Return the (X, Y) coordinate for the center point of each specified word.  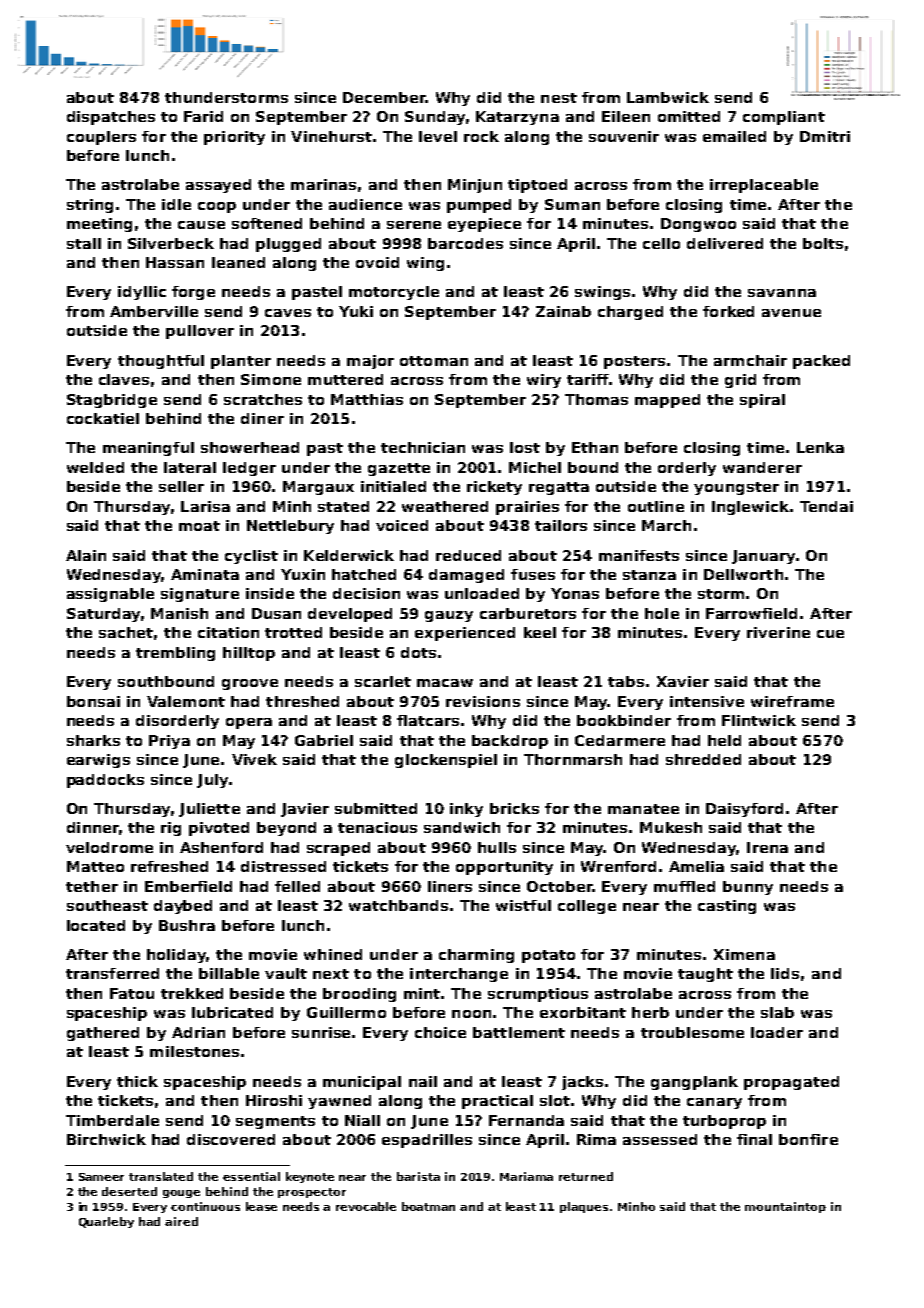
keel (540, 632)
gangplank (694, 1083)
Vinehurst (331, 136)
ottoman (434, 361)
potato (548, 956)
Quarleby (106, 1222)
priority (234, 138)
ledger (249, 469)
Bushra (187, 925)
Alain (86, 555)
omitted (689, 116)
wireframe (792, 701)
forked (728, 311)
